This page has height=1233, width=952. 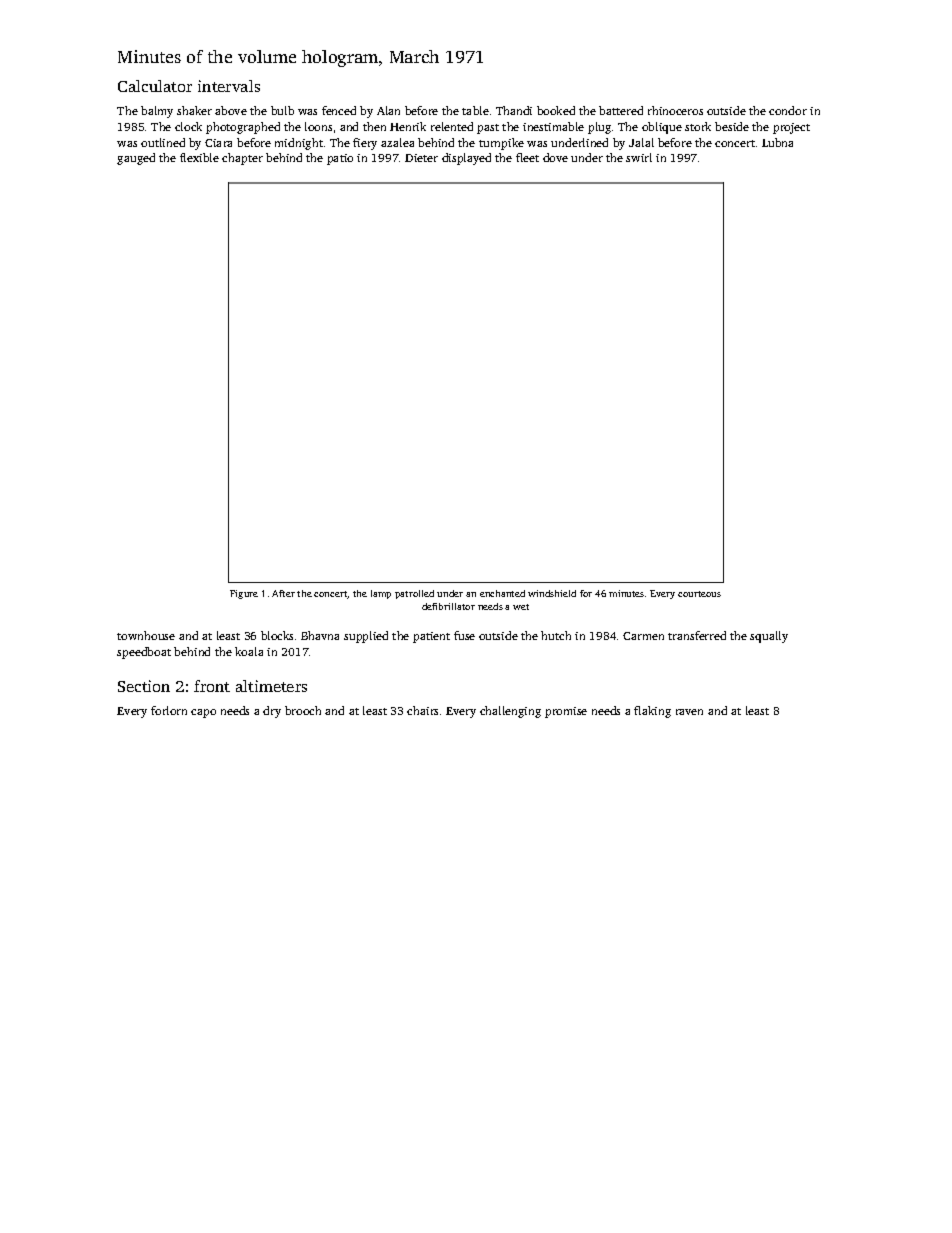 I want to click on courteous, so click(x=699, y=594).
